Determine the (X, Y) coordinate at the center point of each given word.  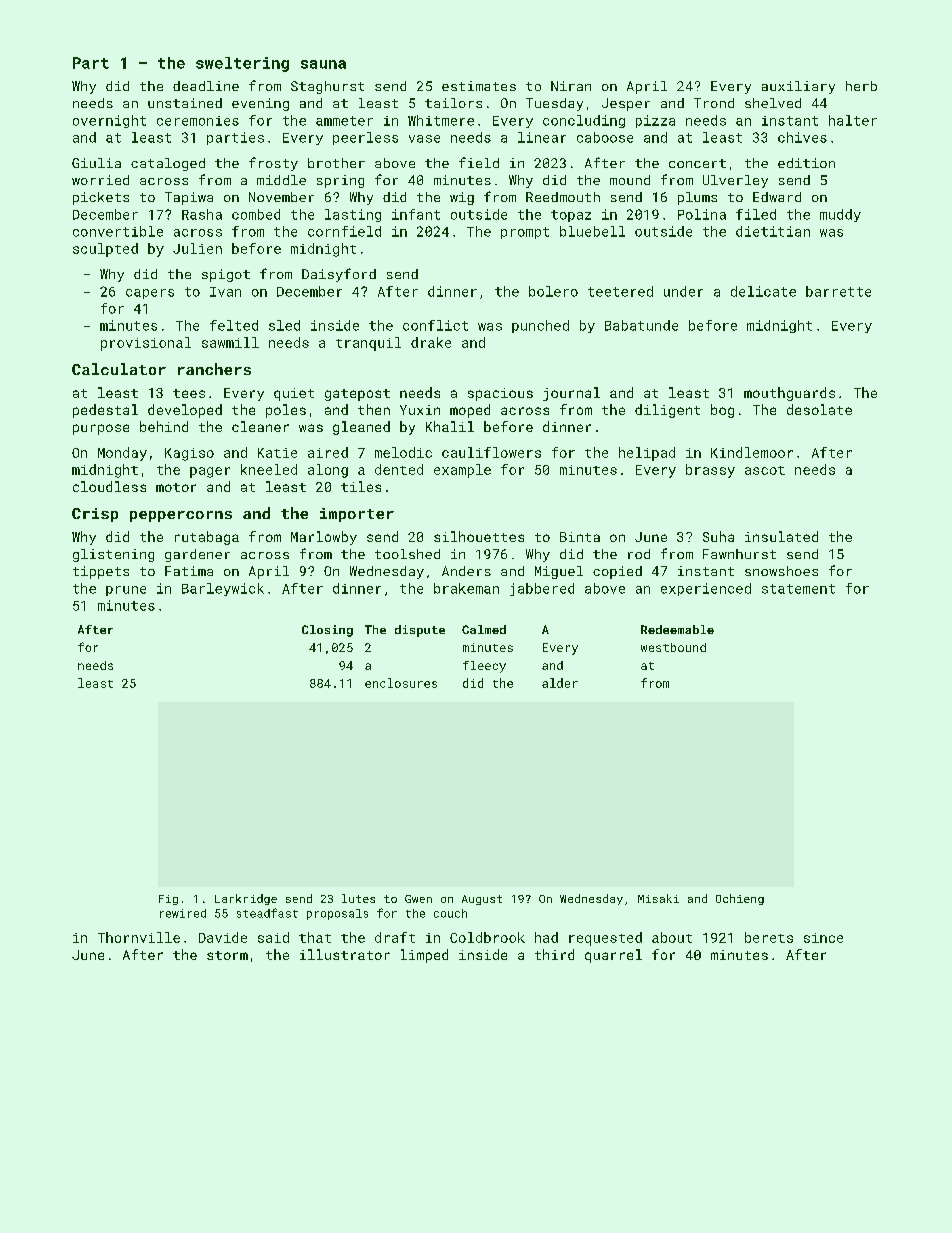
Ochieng (740, 899)
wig (462, 198)
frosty (273, 164)
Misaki (658, 898)
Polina (702, 214)
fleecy (484, 667)
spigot (226, 275)
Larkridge (246, 899)
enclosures (401, 683)
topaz (571, 216)
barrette (838, 291)
